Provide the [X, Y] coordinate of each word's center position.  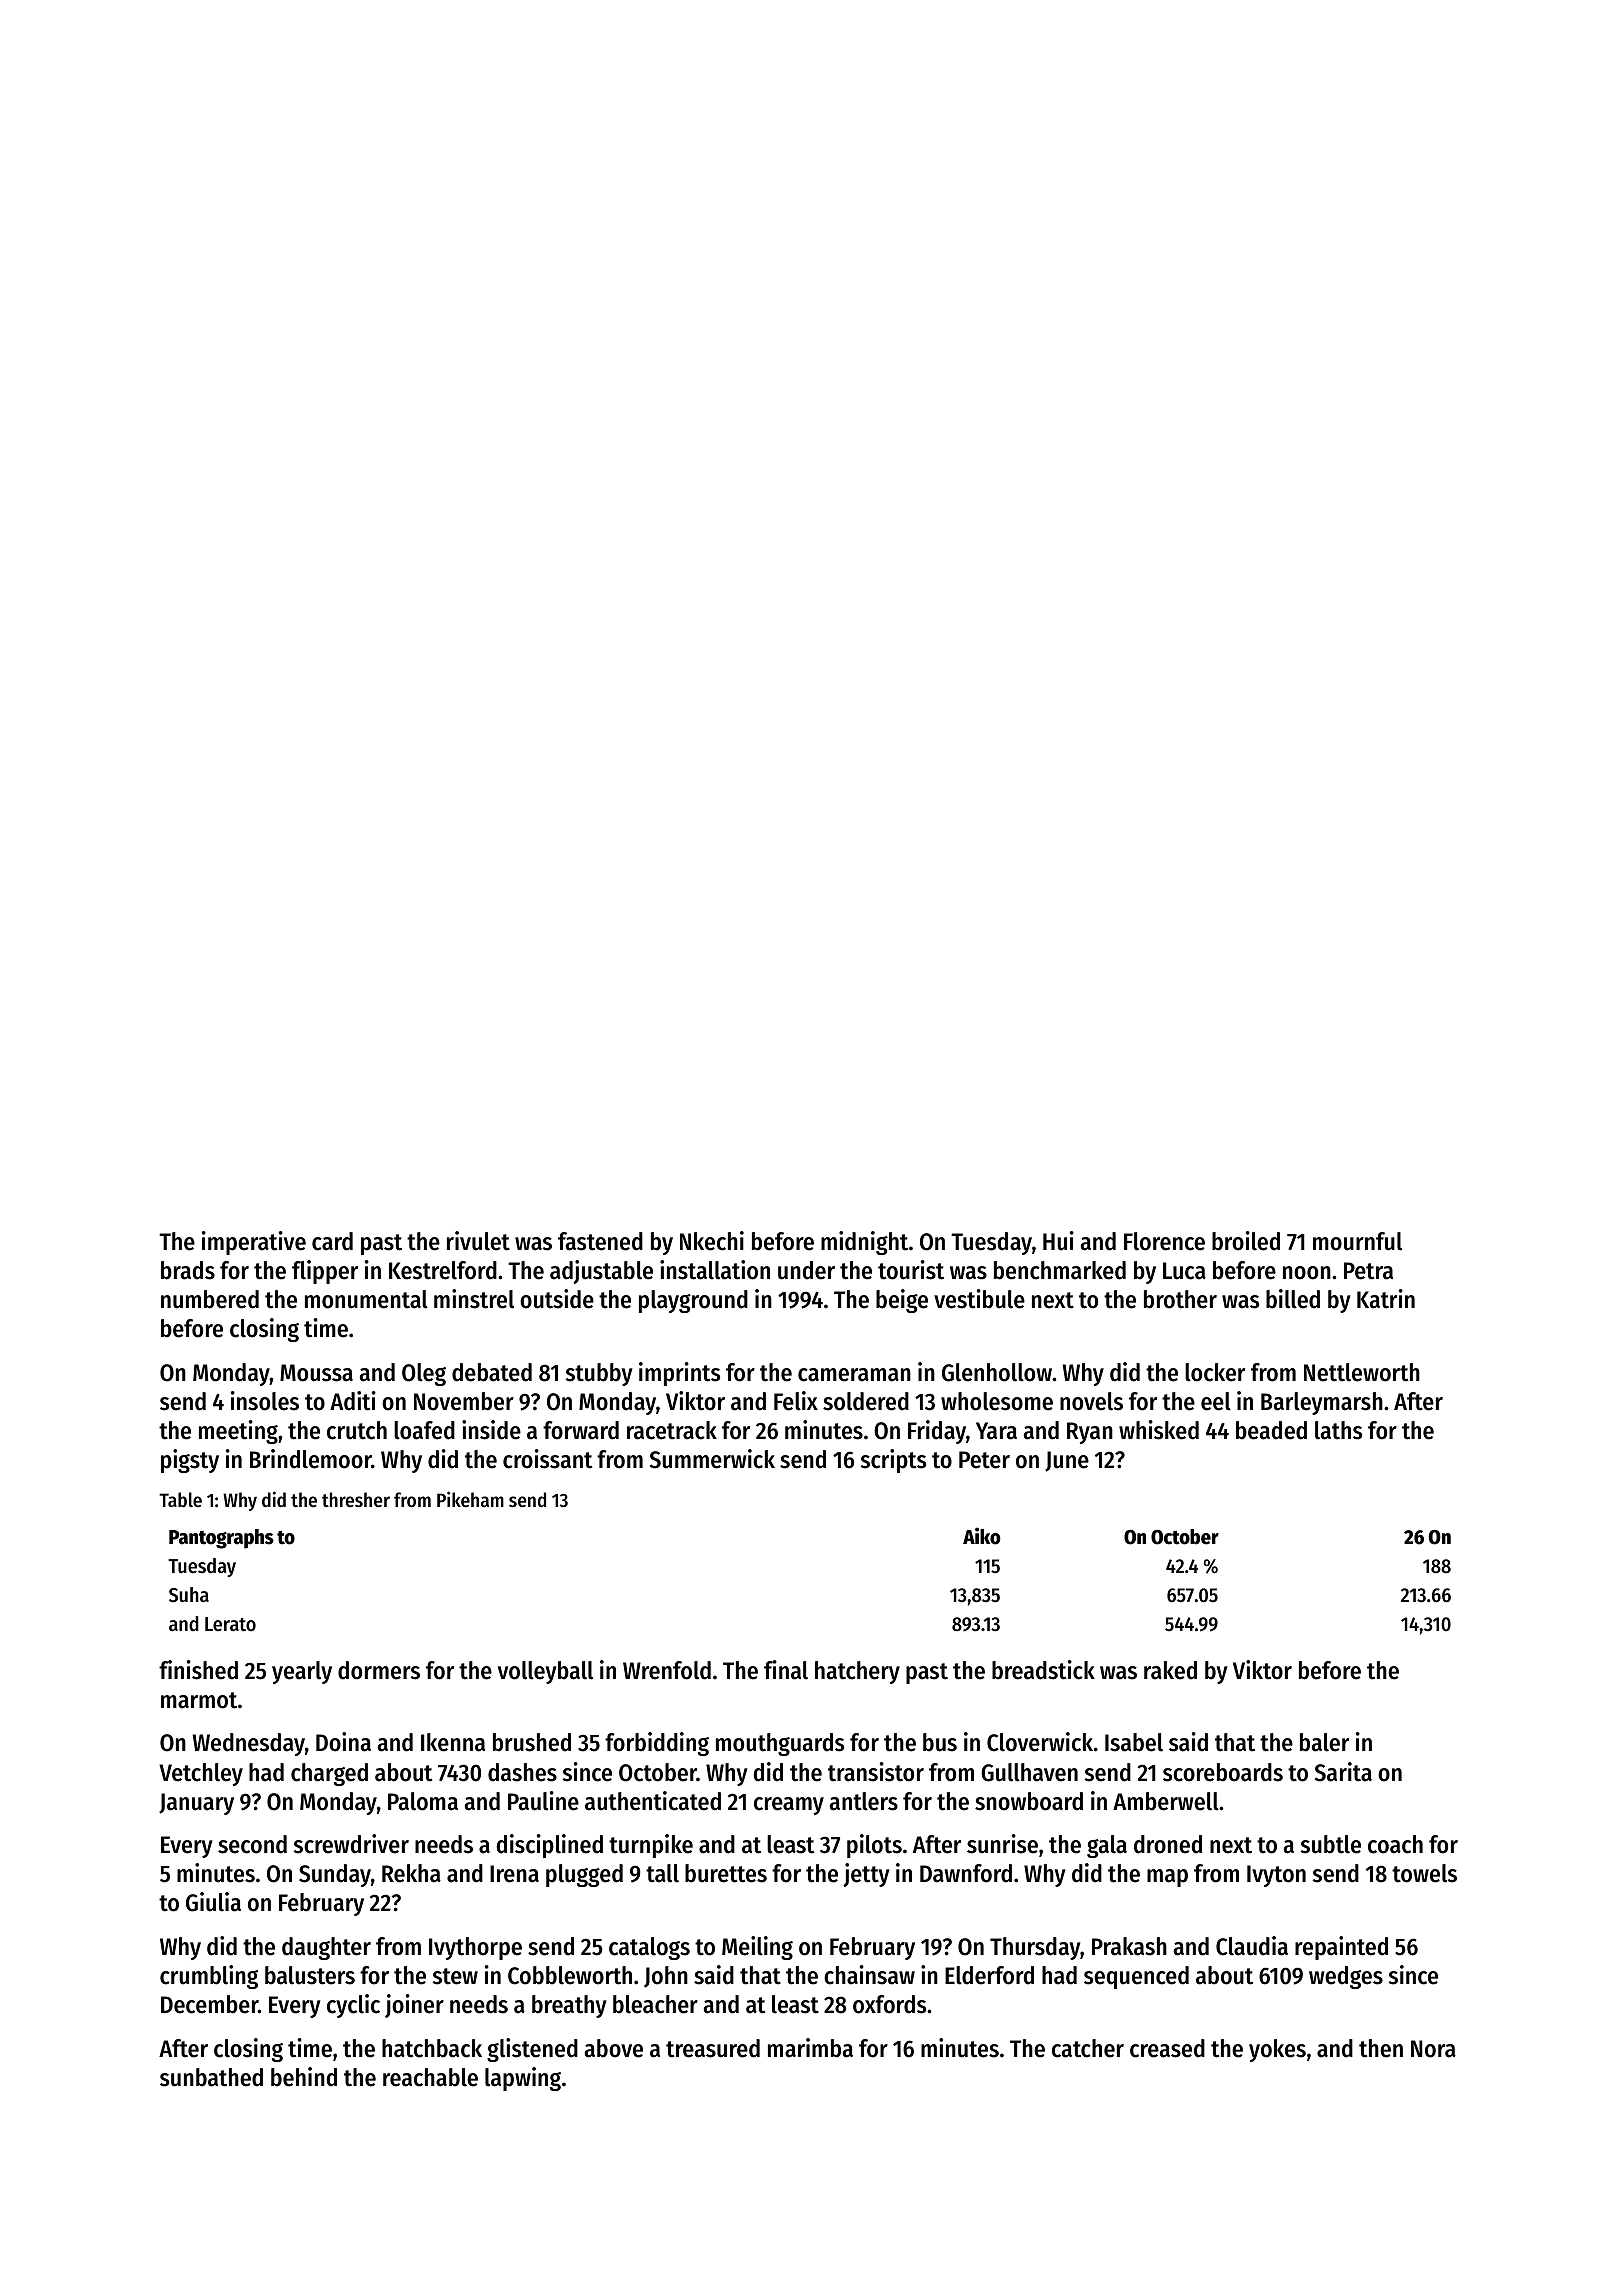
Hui [1058, 1241]
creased [1167, 2048]
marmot [199, 1700]
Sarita [1343, 1772]
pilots [874, 1846]
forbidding [657, 1744]
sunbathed [211, 2077]
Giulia [213, 1902]
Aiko [982, 1536]
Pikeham [470, 1499]
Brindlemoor [311, 1459]
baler [1324, 1742]
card [332, 1241]
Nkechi [712, 1241]
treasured [713, 2048]
